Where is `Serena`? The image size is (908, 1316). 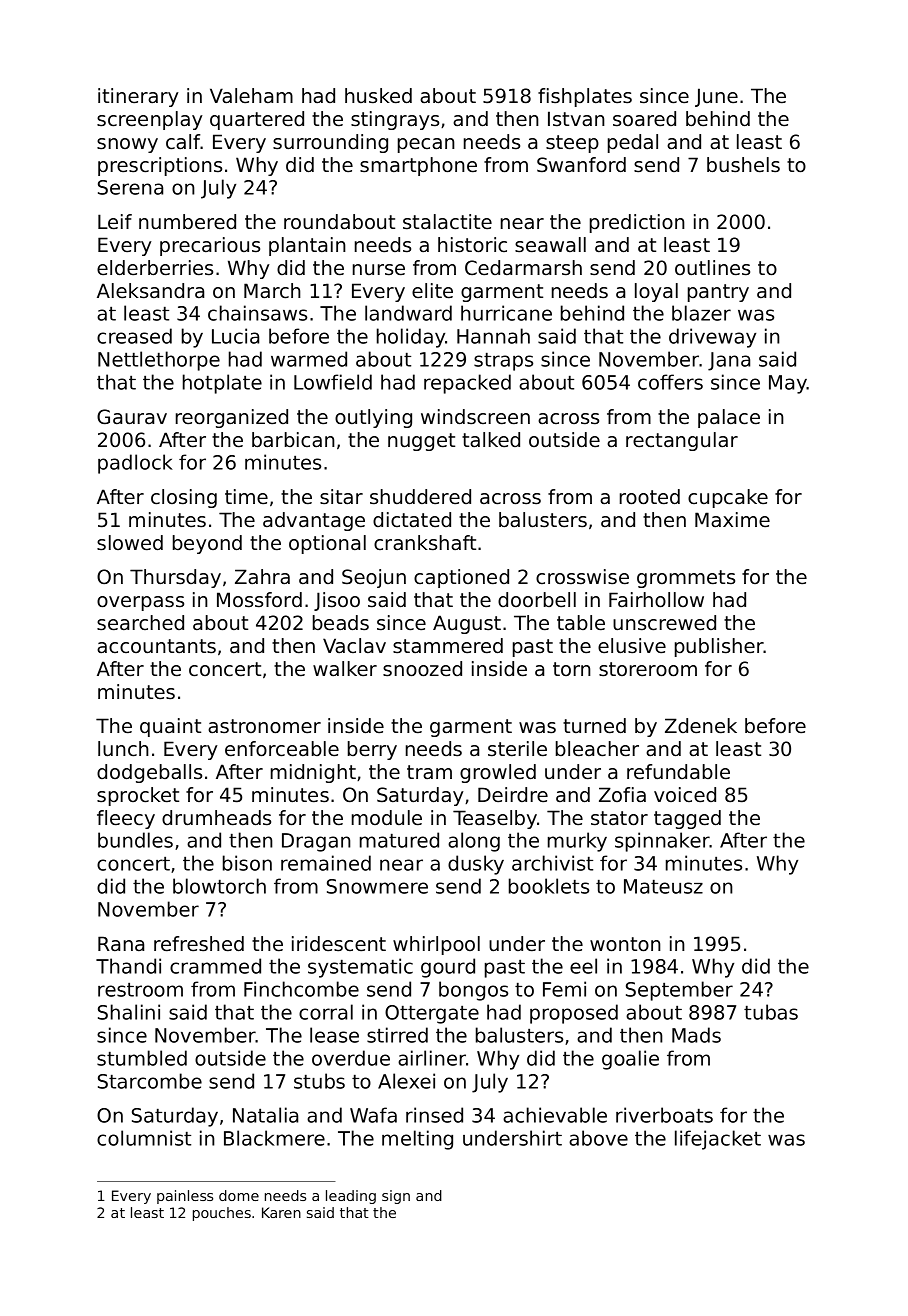
Serena is located at coordinates (130, 187).
